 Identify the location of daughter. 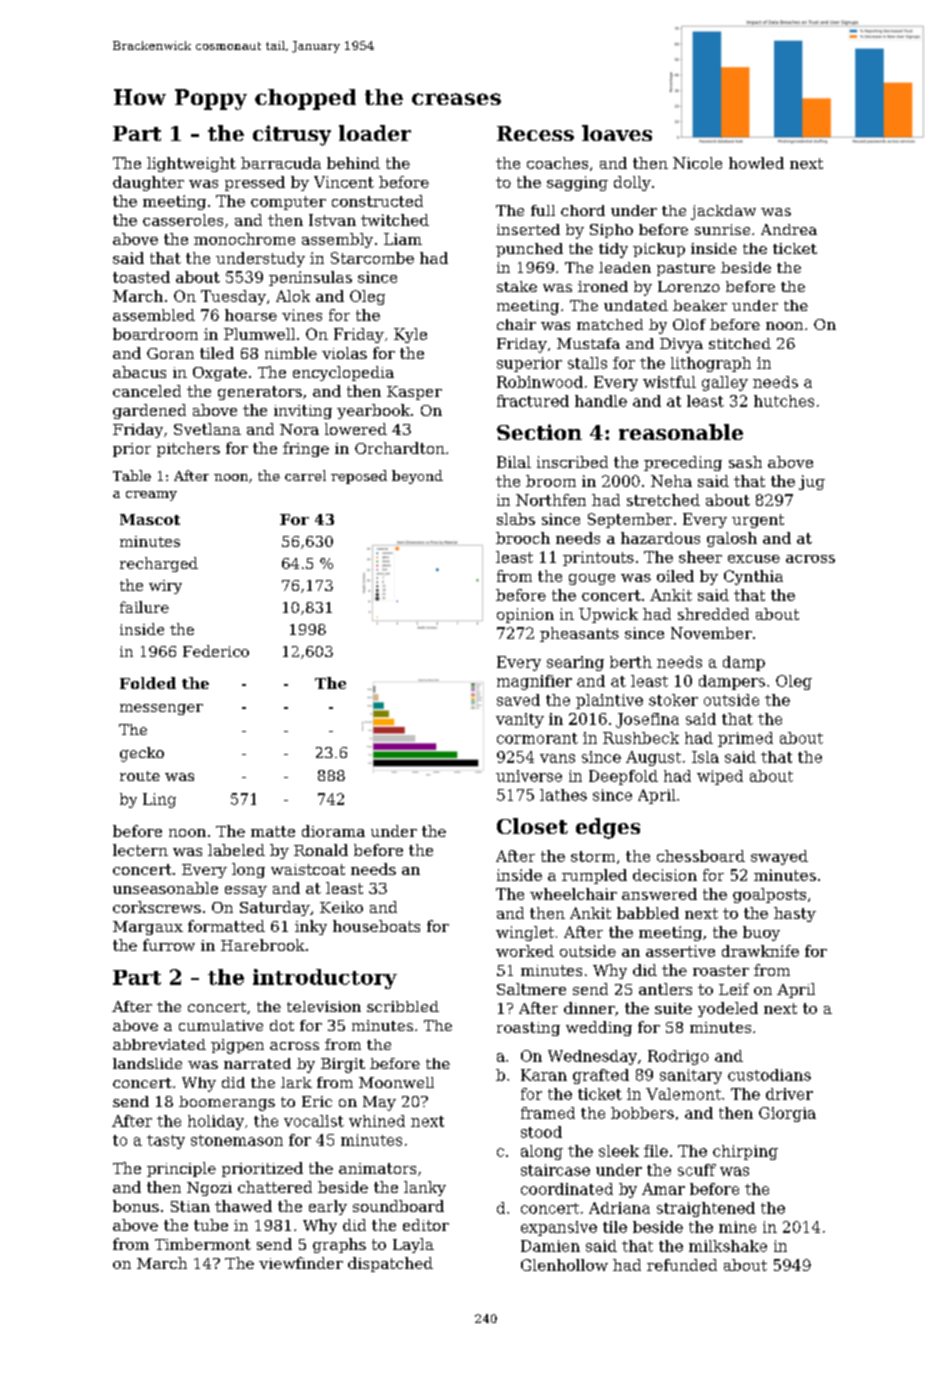
(148, 183).
